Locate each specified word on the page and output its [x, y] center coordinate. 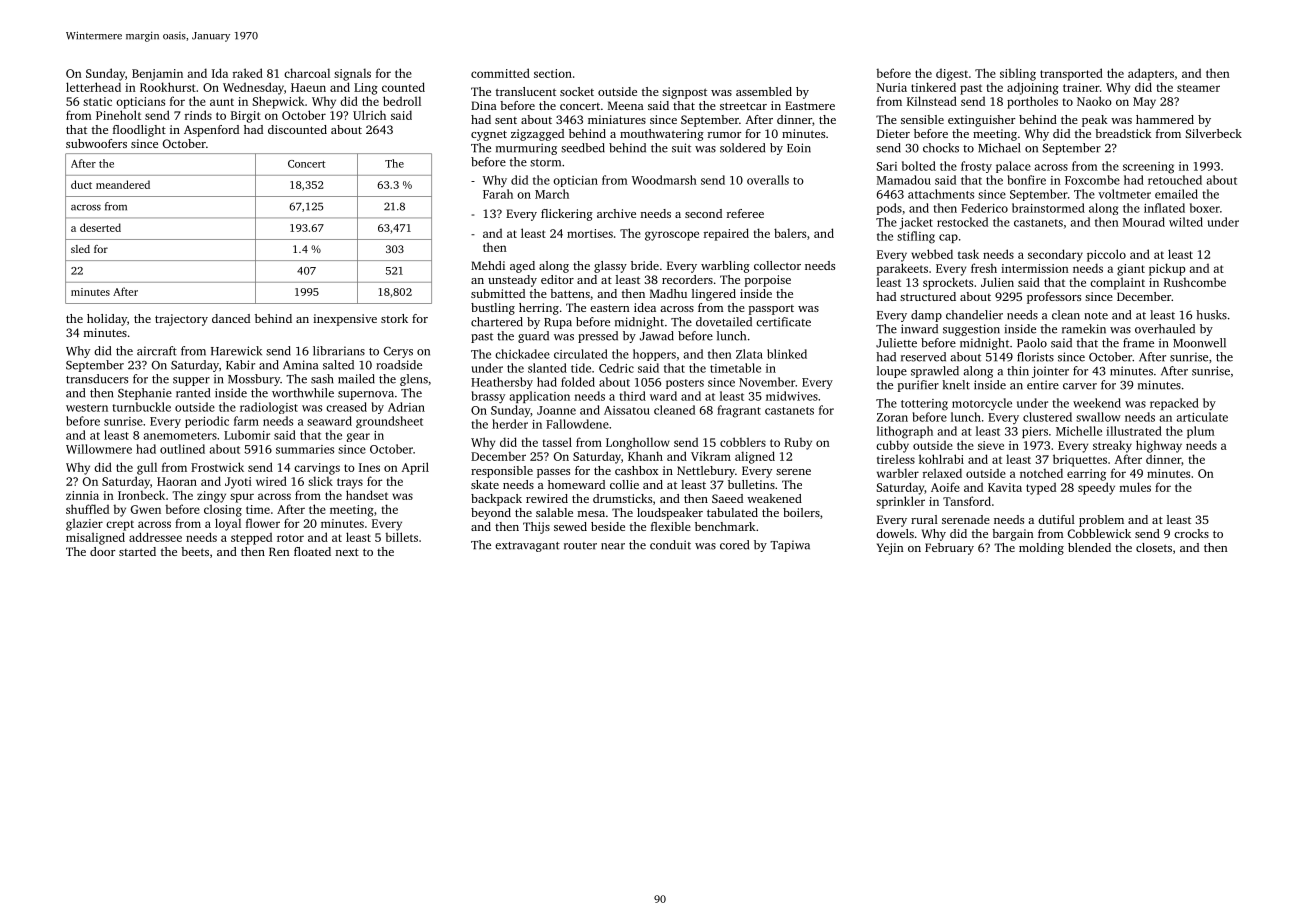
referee [745, 213]
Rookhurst [168, 87]
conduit [670, 545]
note [1096, 316]
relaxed [942, 473]
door [102, 551]
